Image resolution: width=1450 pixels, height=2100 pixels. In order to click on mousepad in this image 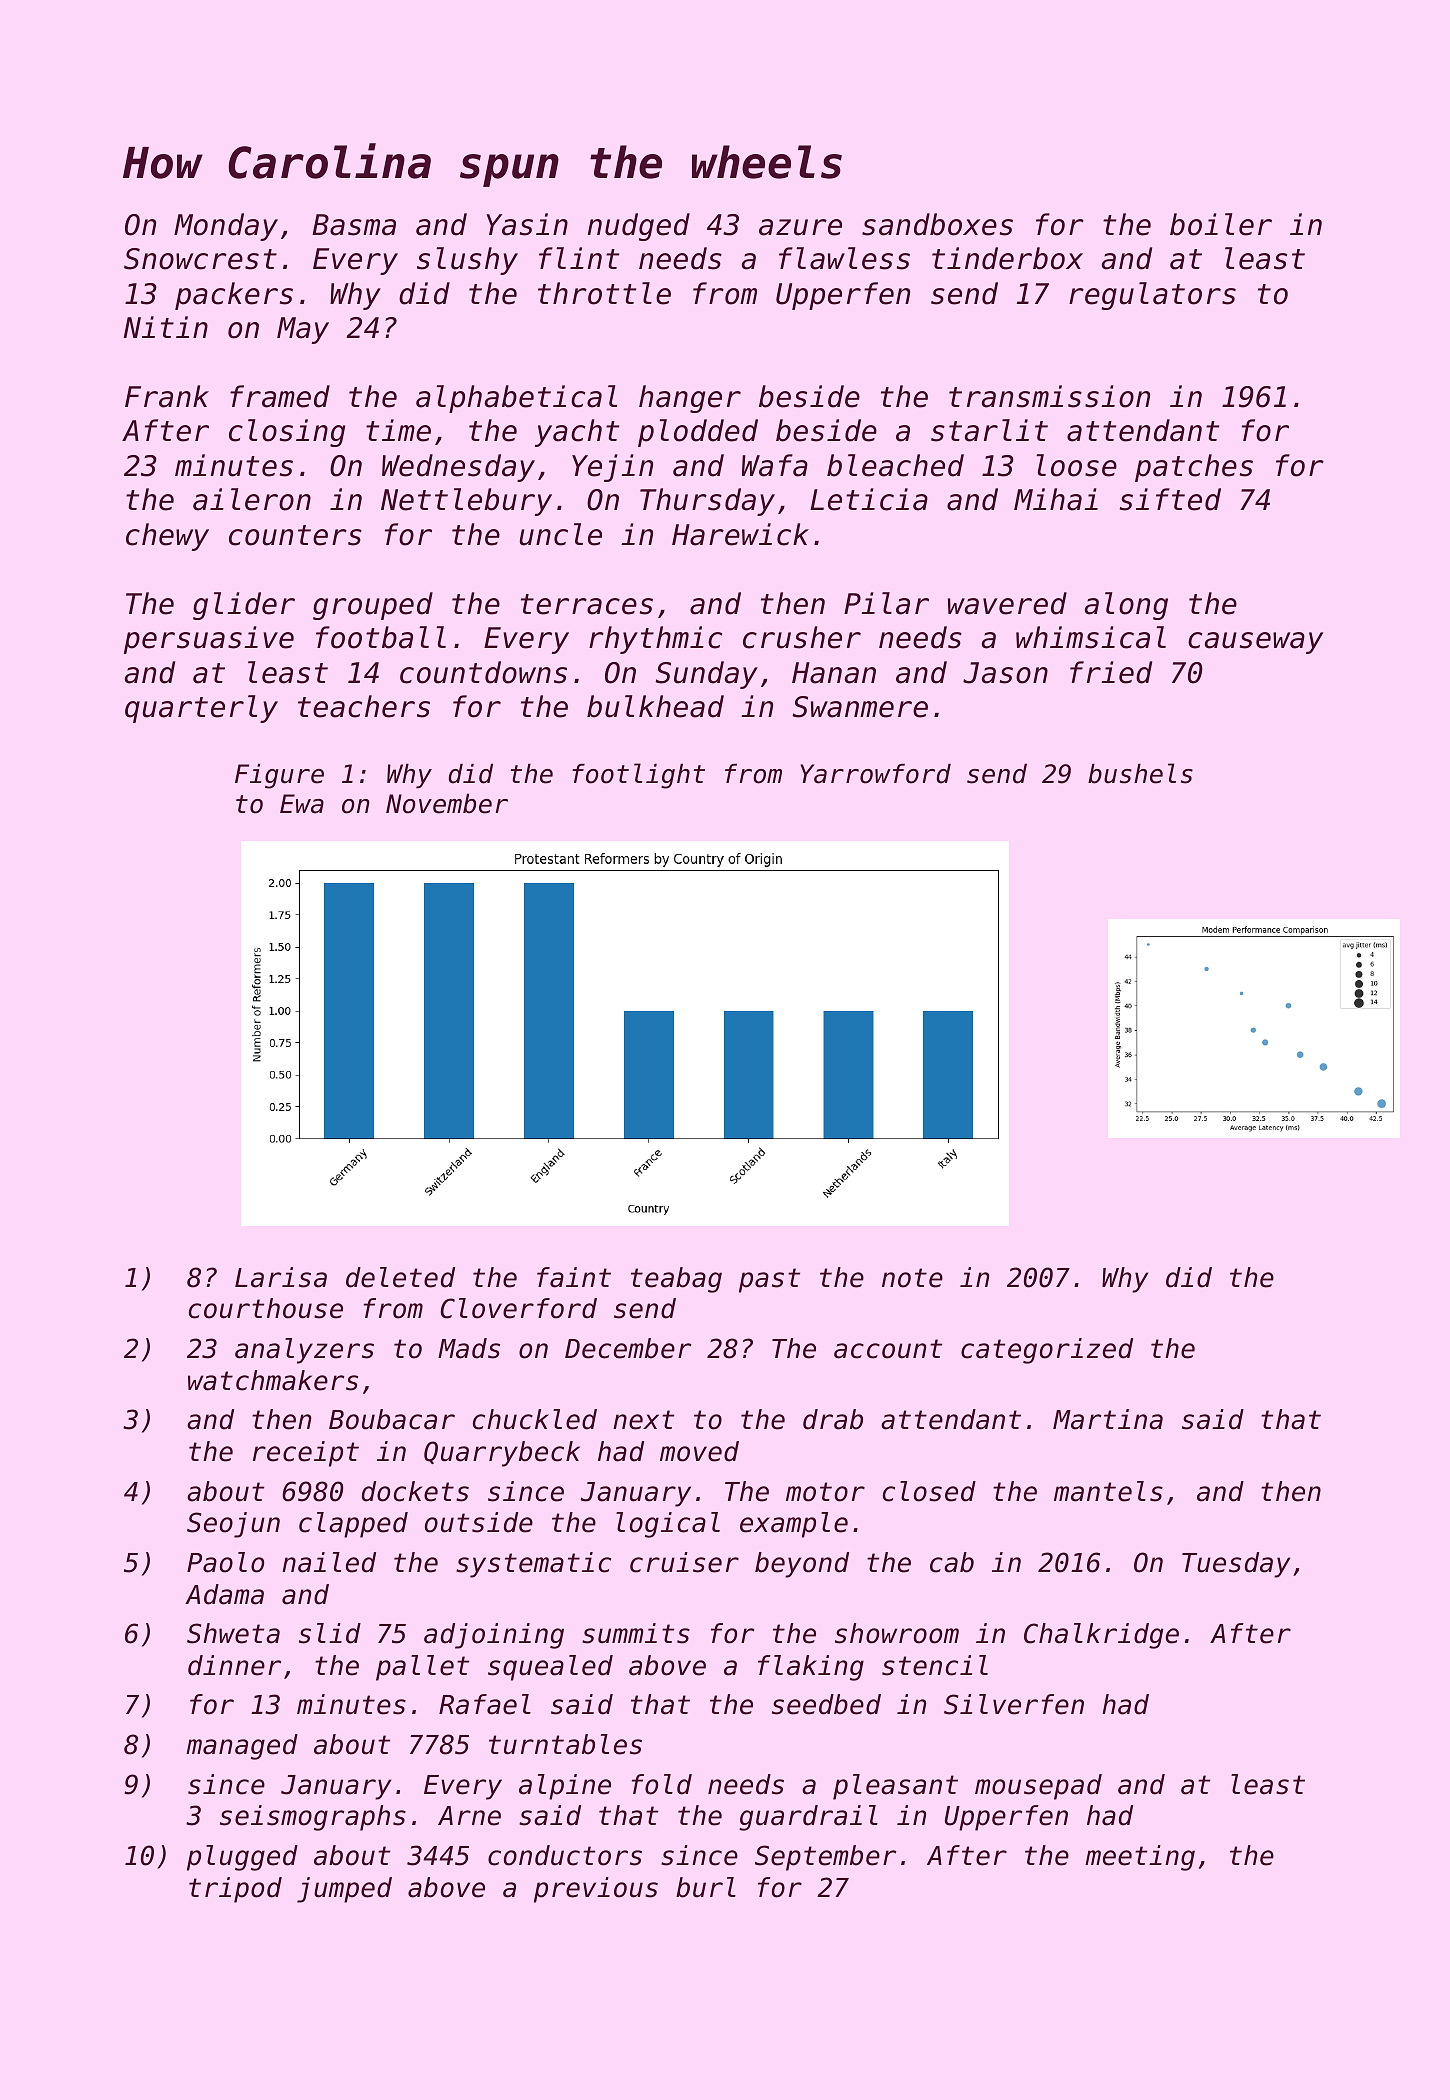, I will do `click(1038, 1787)`.
